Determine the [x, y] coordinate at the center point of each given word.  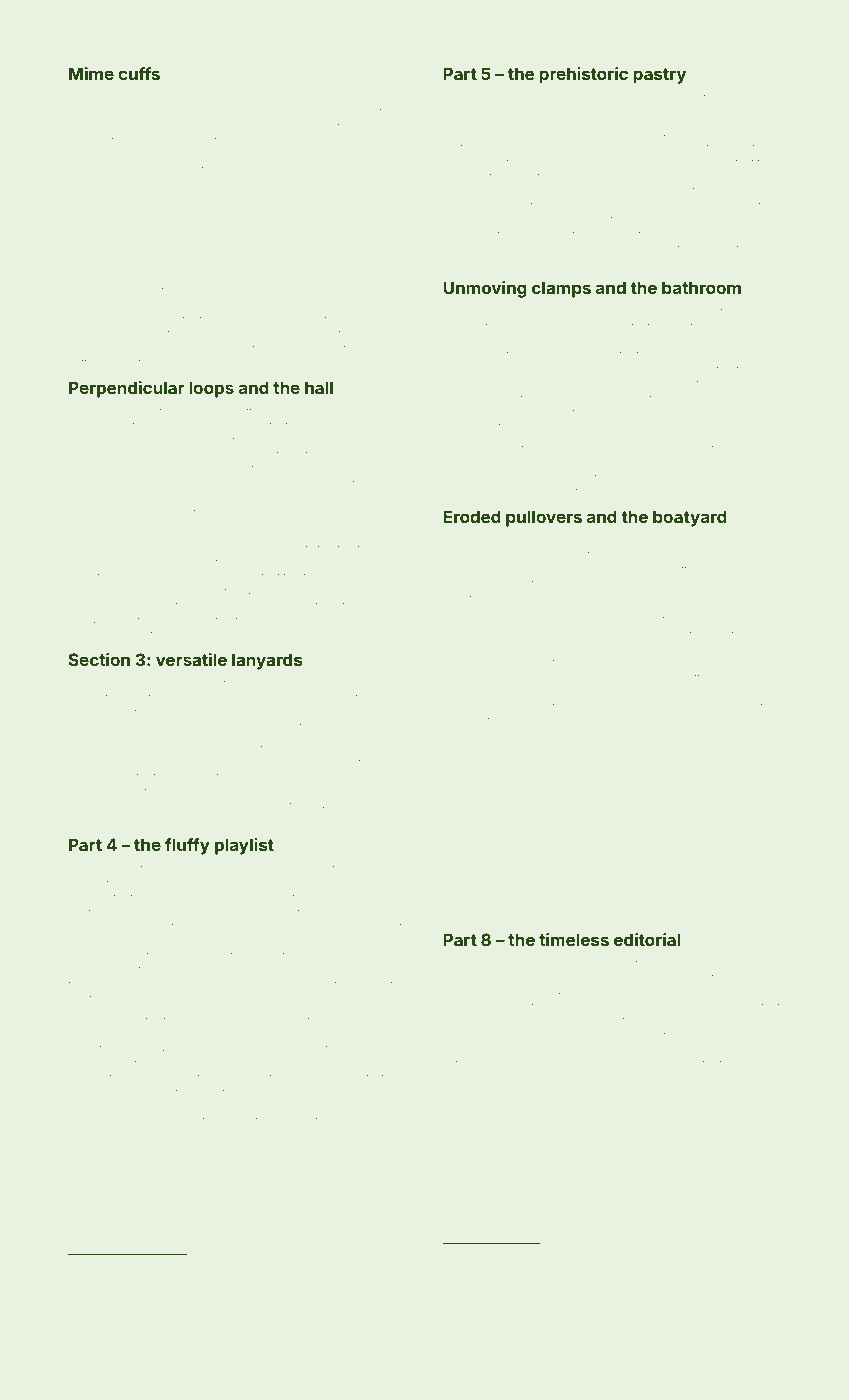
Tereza [231, 897]
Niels [499, 384]
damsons [727, 620]
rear [452, 235]
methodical [654, 312]
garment [90, 100]
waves [113, 455]
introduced [375, 698]
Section [99, 659]
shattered [353, 806]
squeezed [704, 707]
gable [648, 150]
